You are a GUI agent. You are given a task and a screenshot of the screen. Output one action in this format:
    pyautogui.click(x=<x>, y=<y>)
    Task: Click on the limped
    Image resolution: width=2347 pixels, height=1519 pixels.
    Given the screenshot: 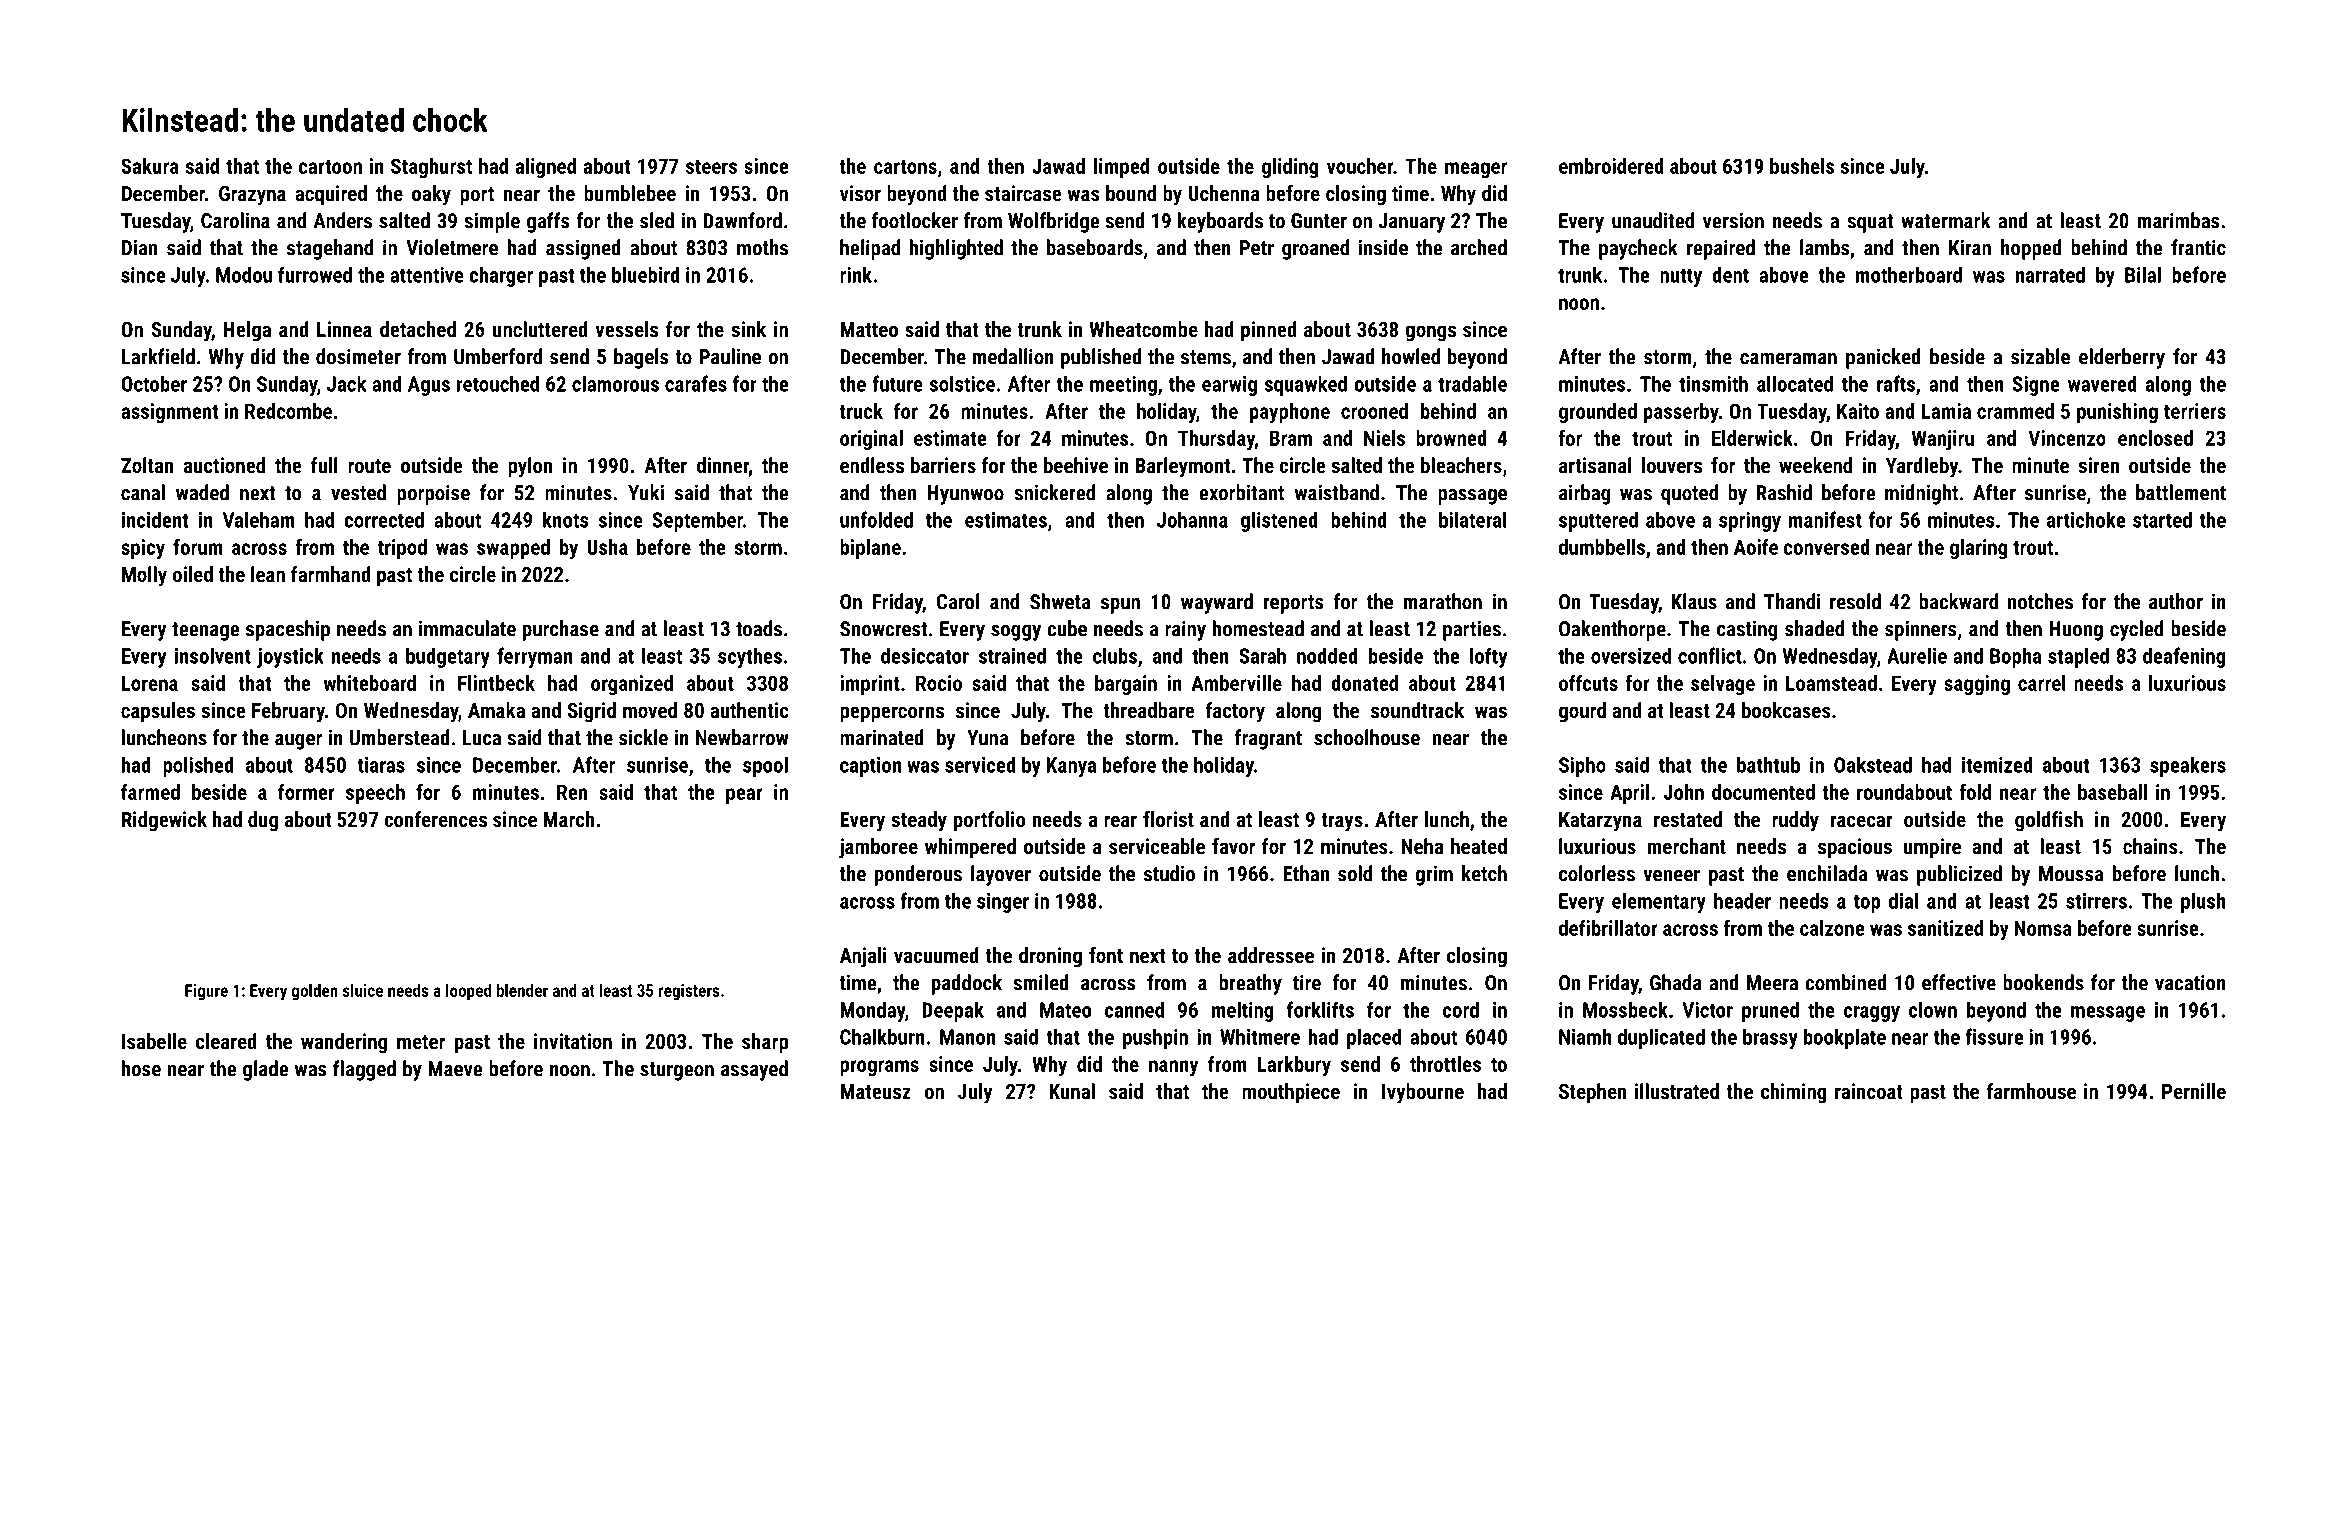 What is the action you would take?
    pyautogui.click(x=1121, y=168)
